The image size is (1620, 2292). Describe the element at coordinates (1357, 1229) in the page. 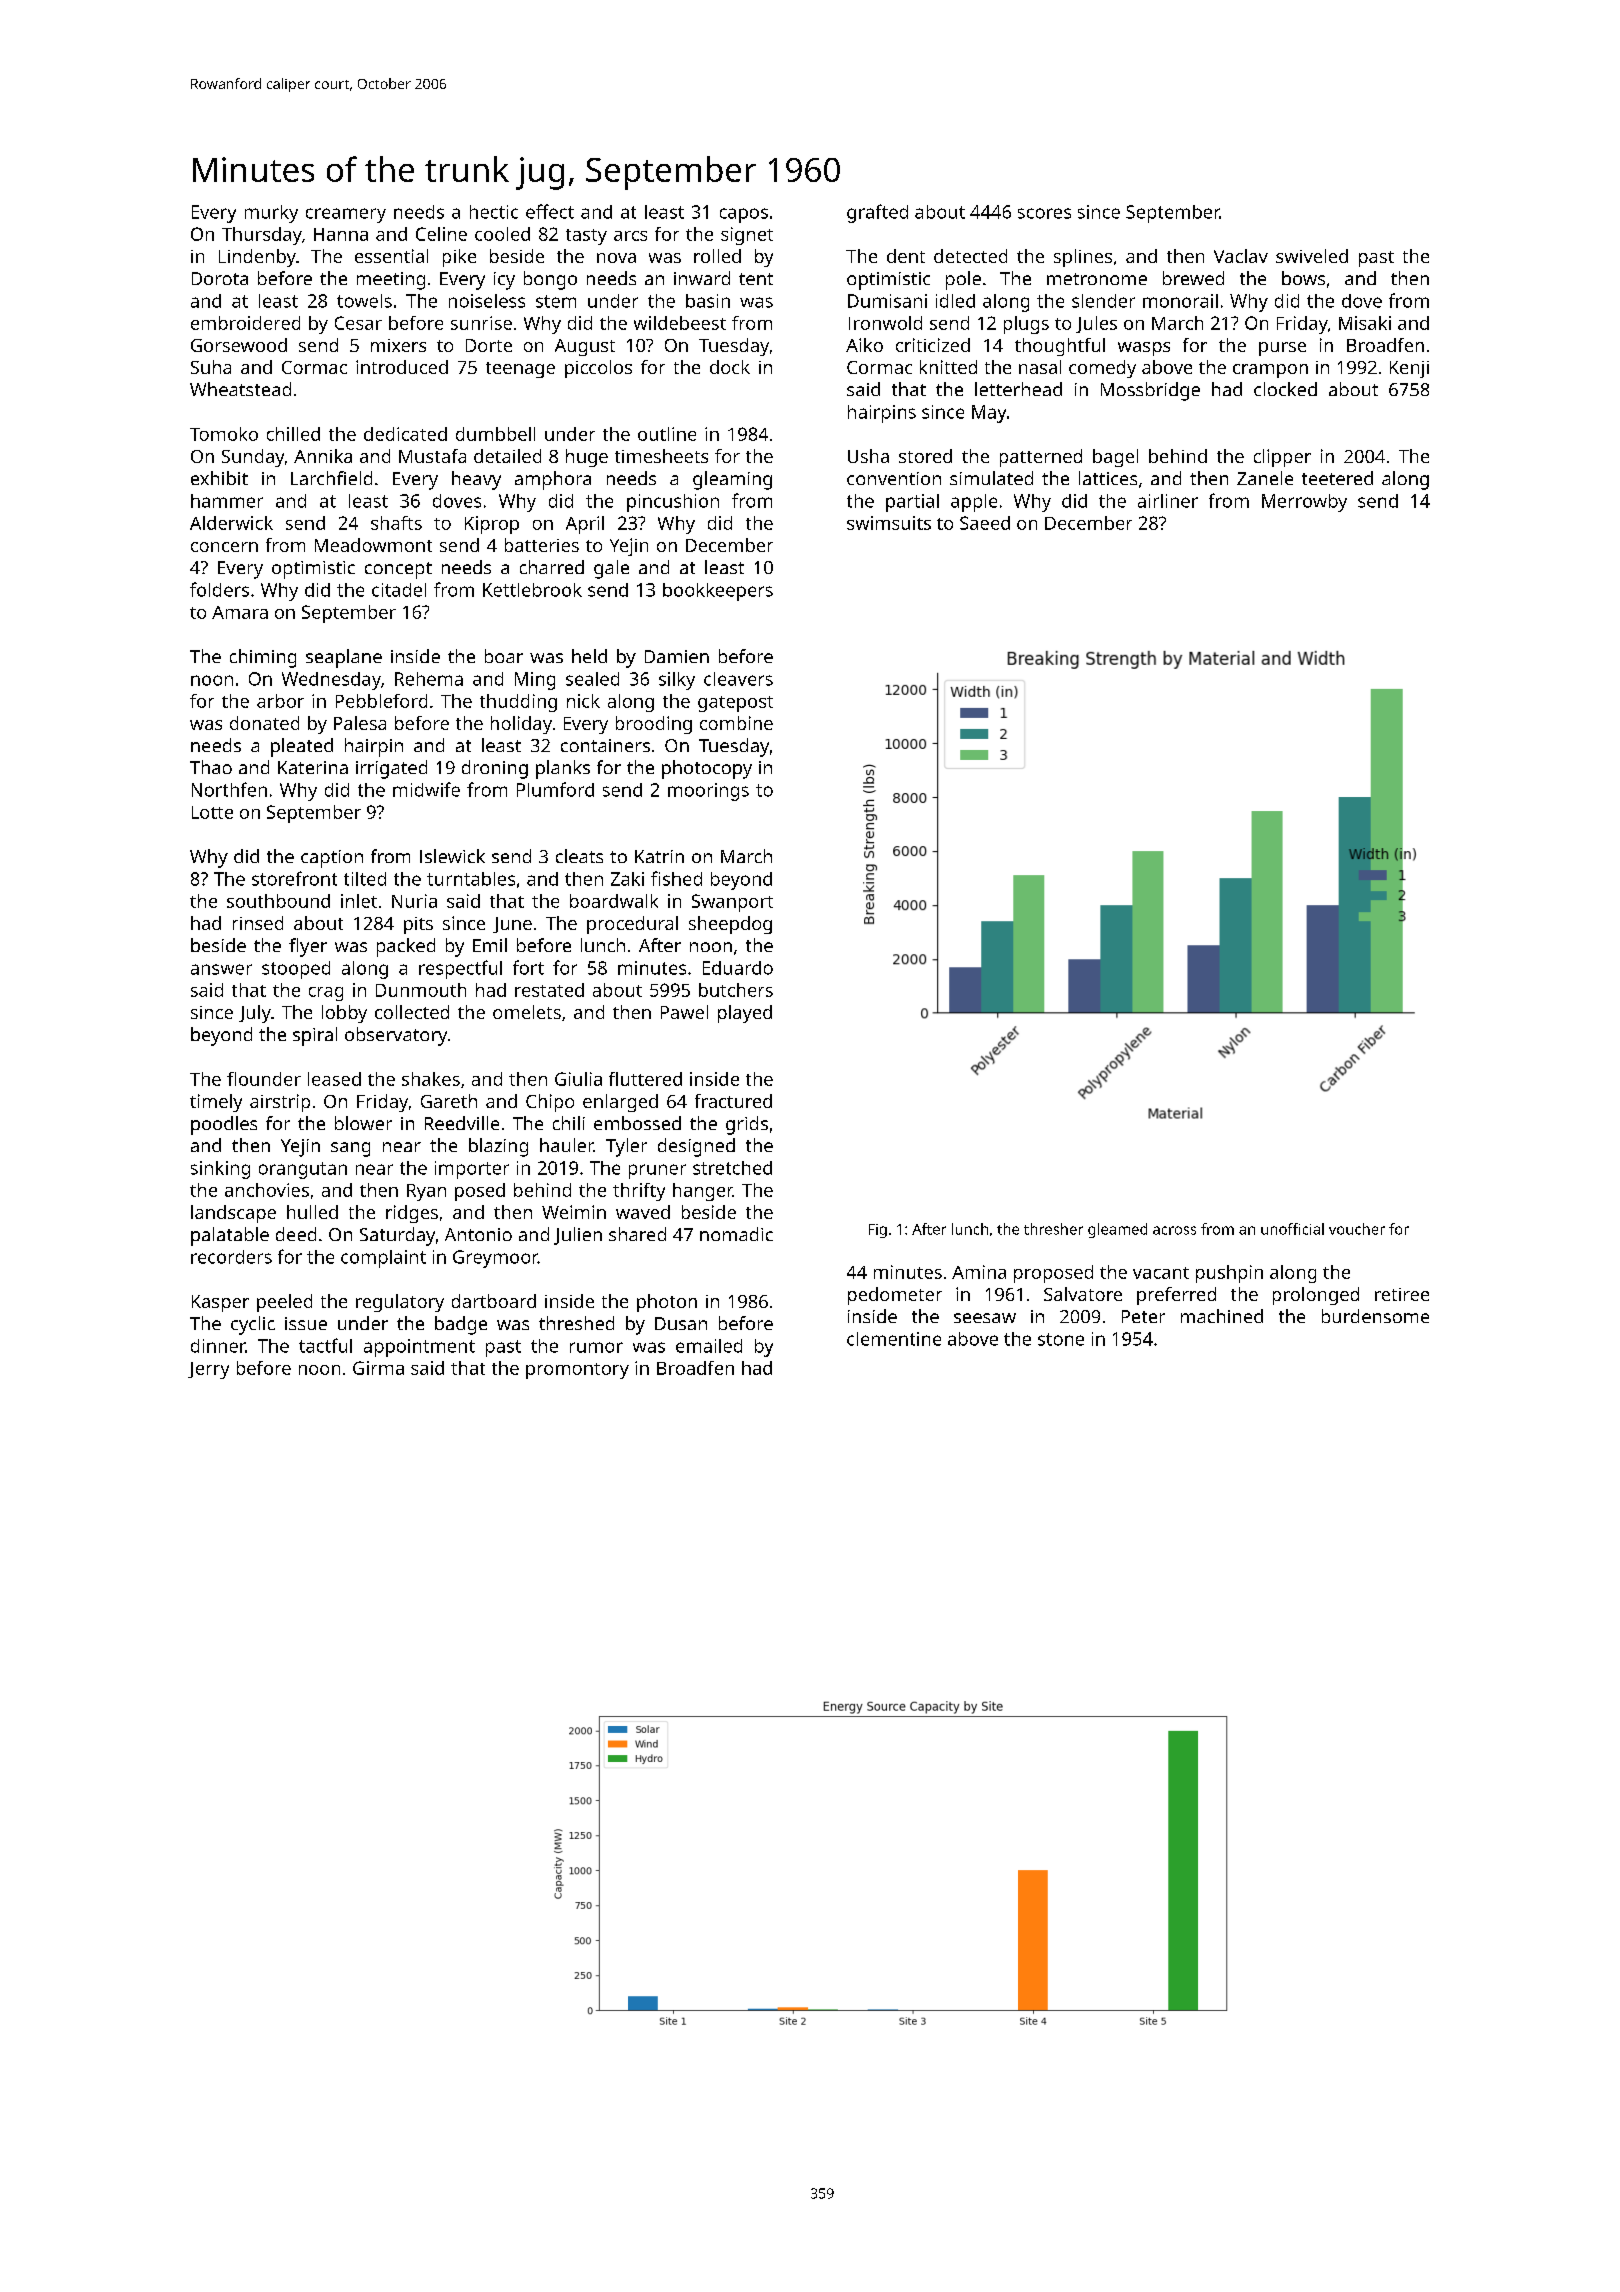

I see `voucher` at that location.
